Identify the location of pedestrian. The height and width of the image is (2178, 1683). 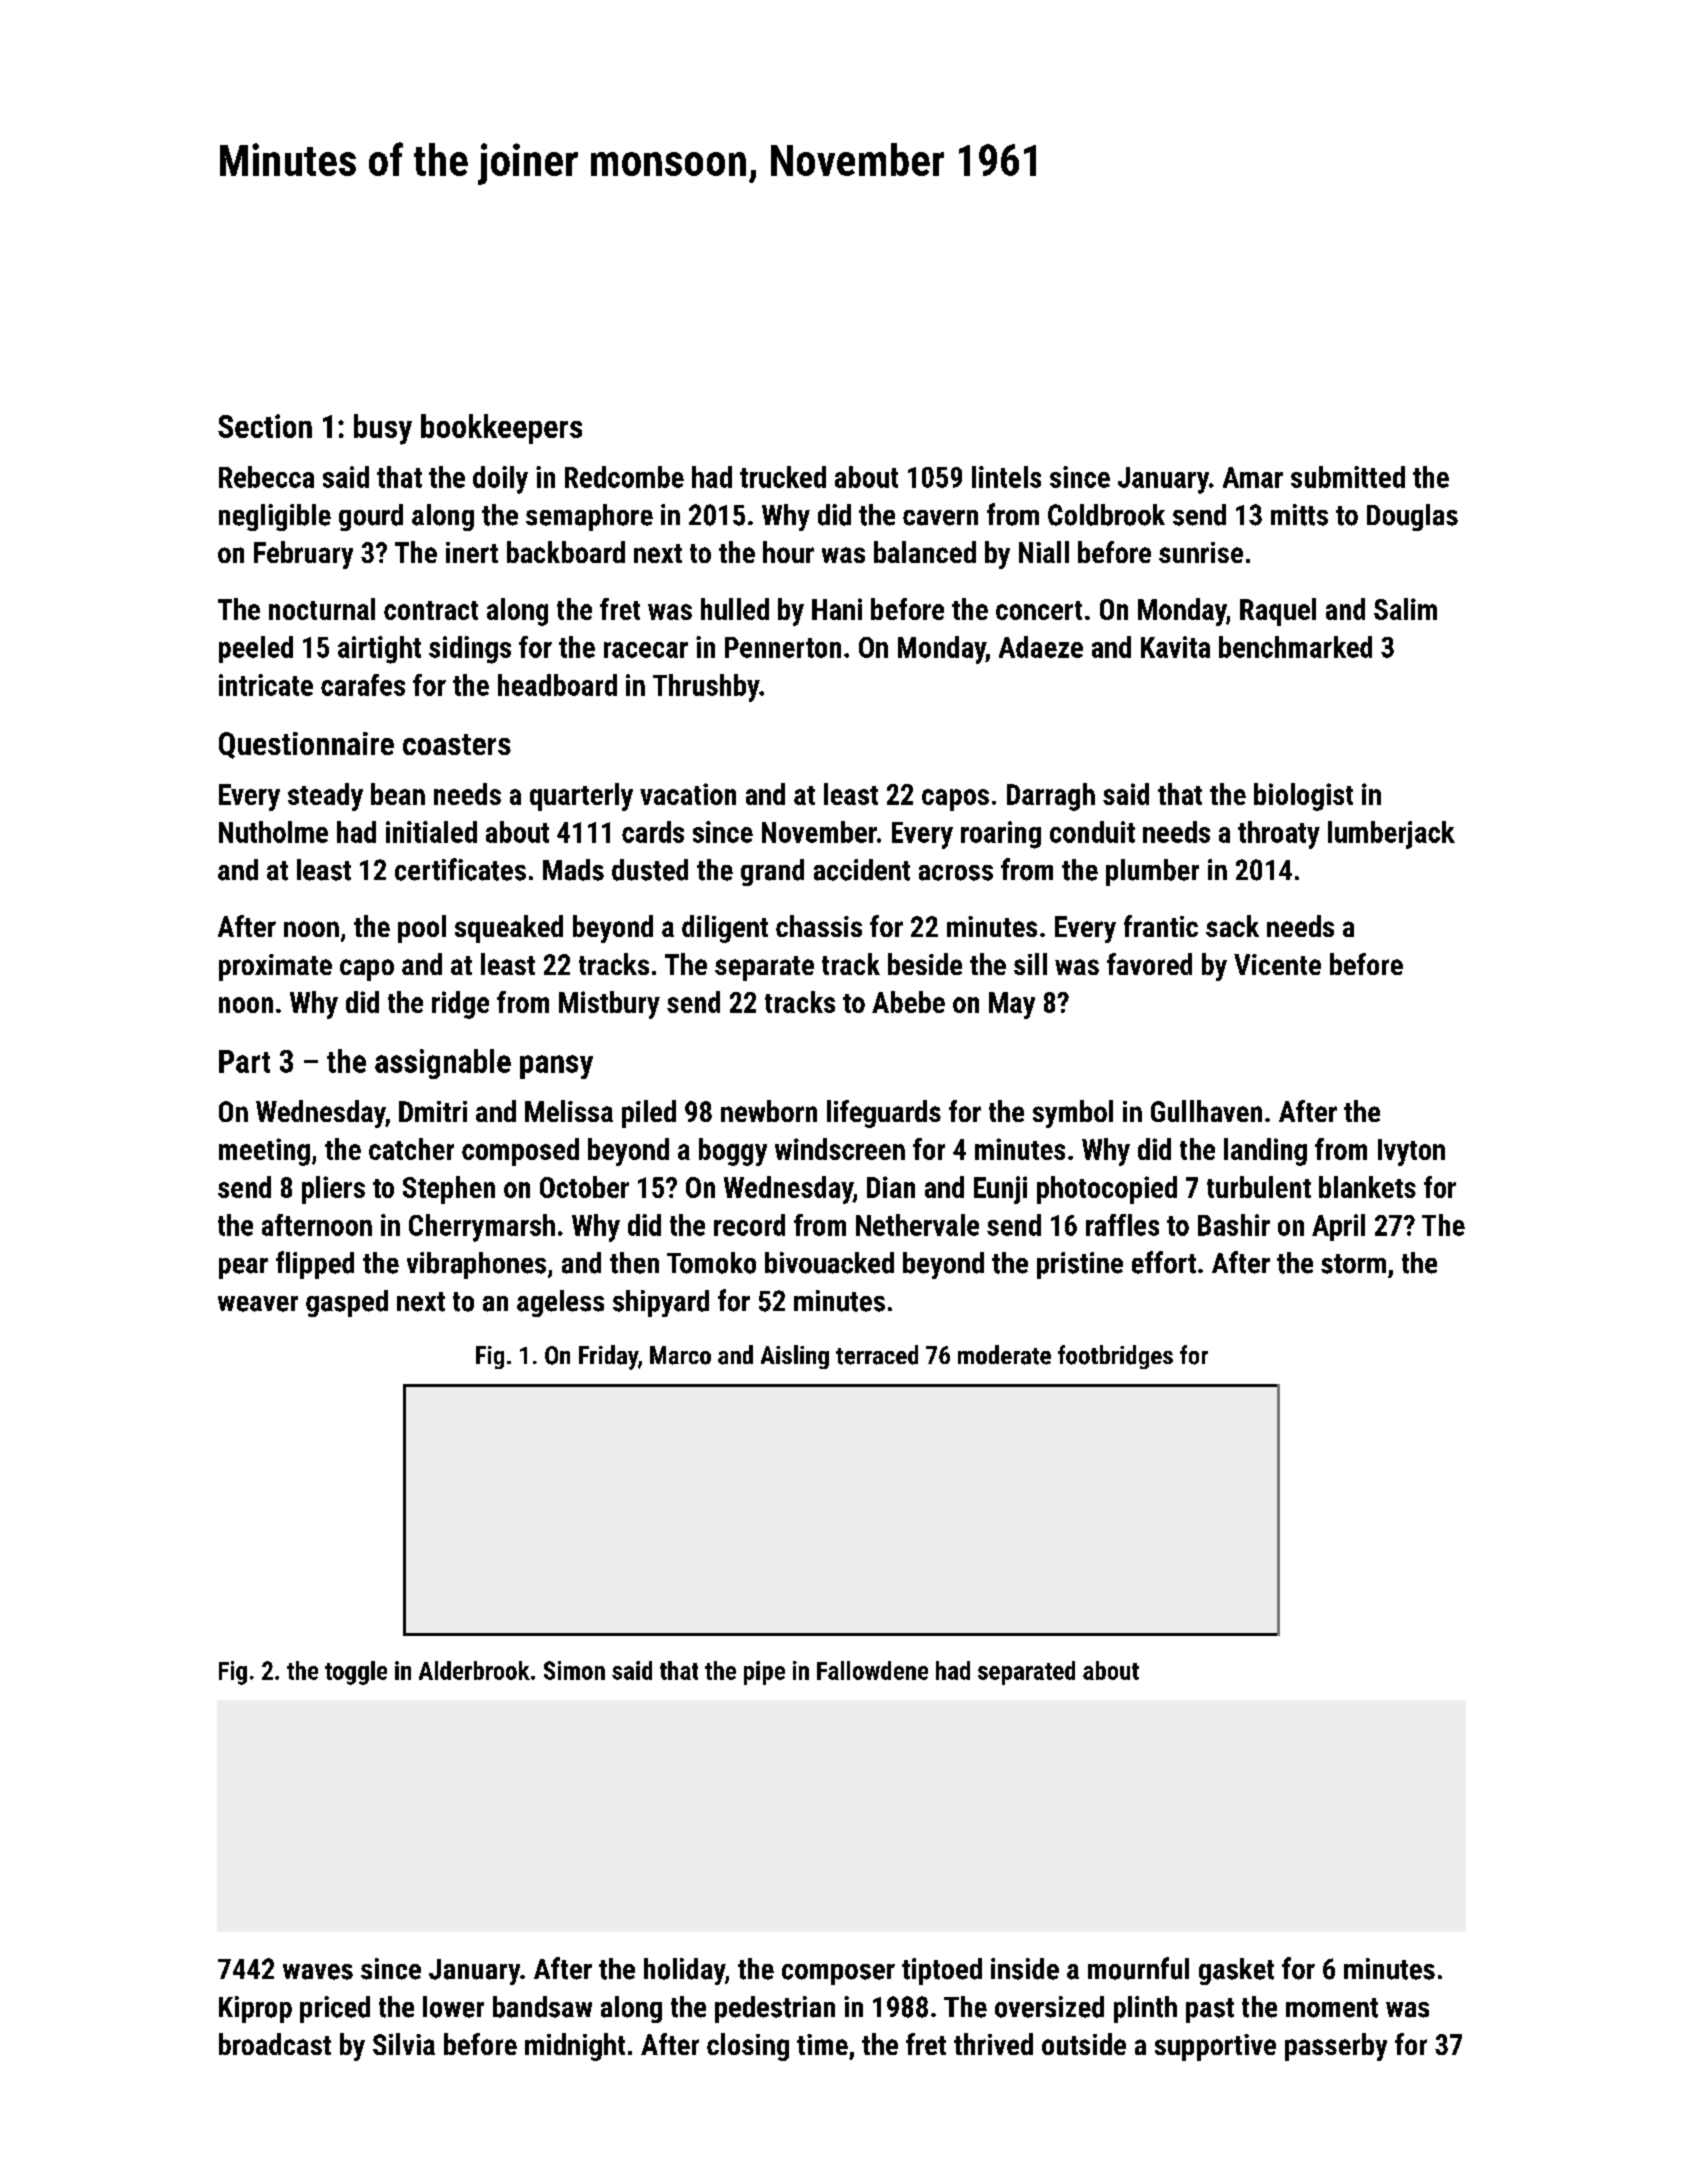
(775, 2009).
